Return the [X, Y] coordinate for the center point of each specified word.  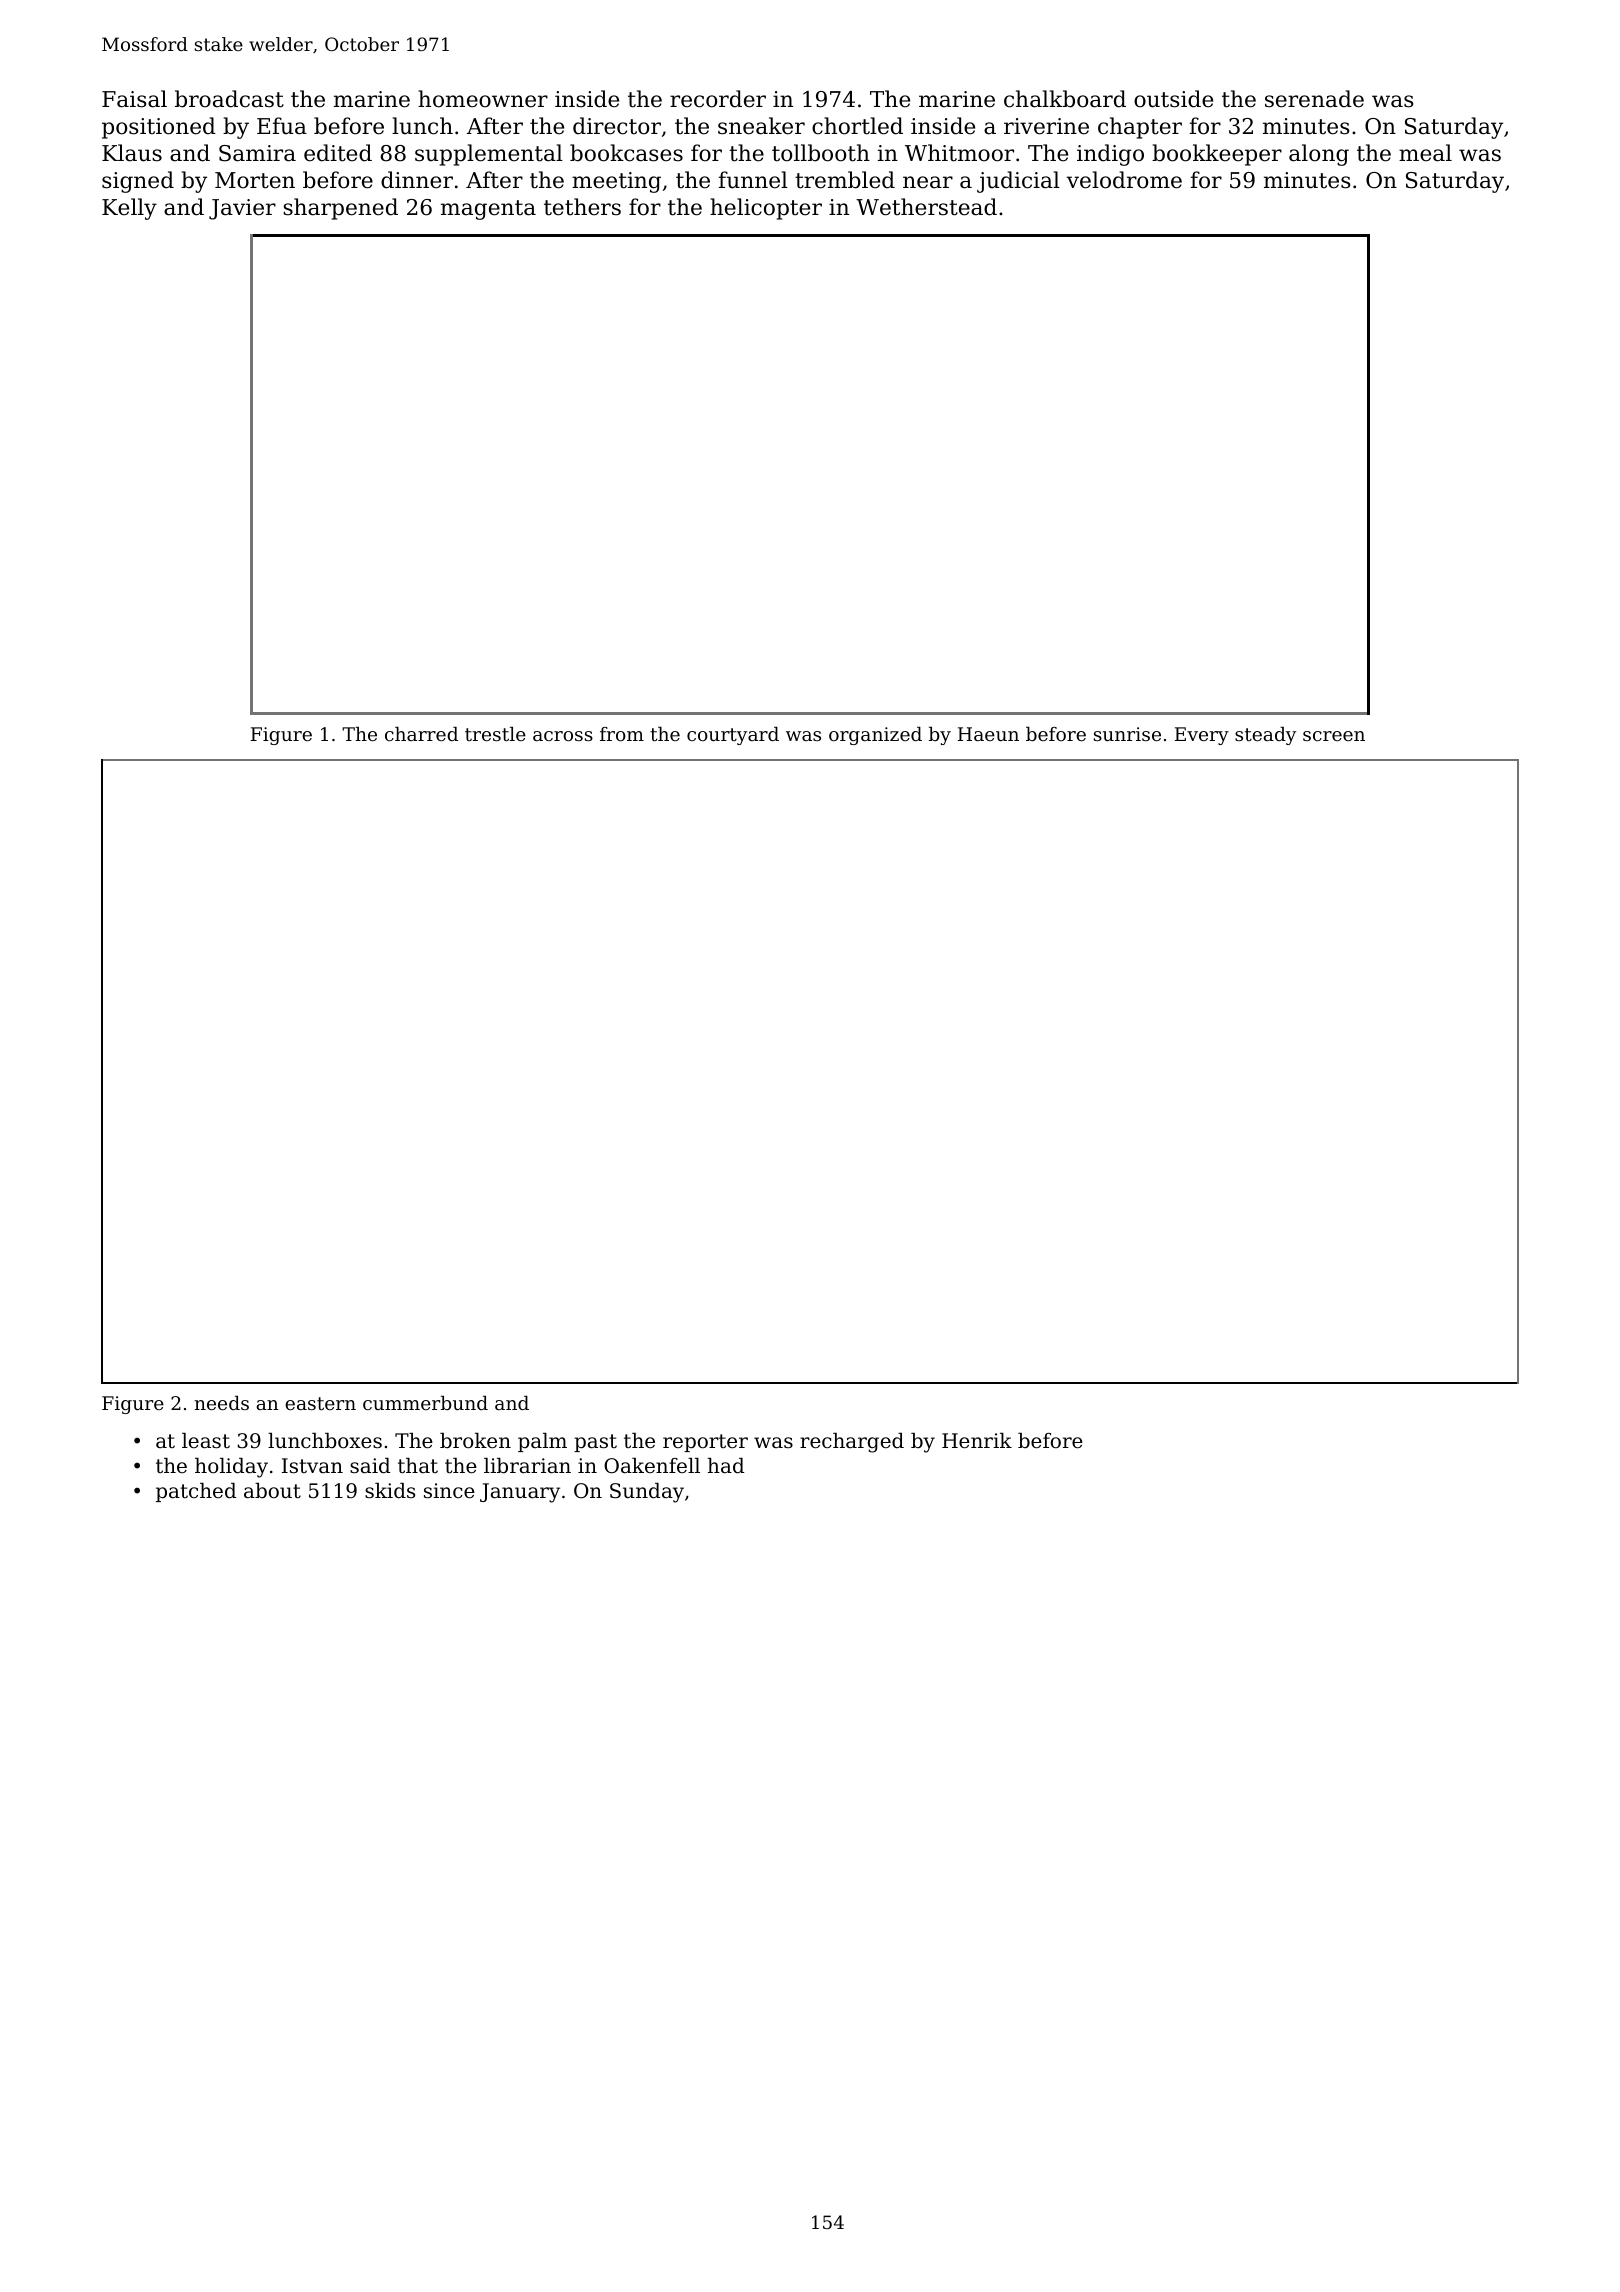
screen [1334, 736]
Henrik [977, 1441]
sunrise [1127, 734]
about [272, 1491]
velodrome [1124, 180]
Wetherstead [926, 207]
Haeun [988, 734]
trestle [495, 734]
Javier [242, 209]
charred [421, 734]
